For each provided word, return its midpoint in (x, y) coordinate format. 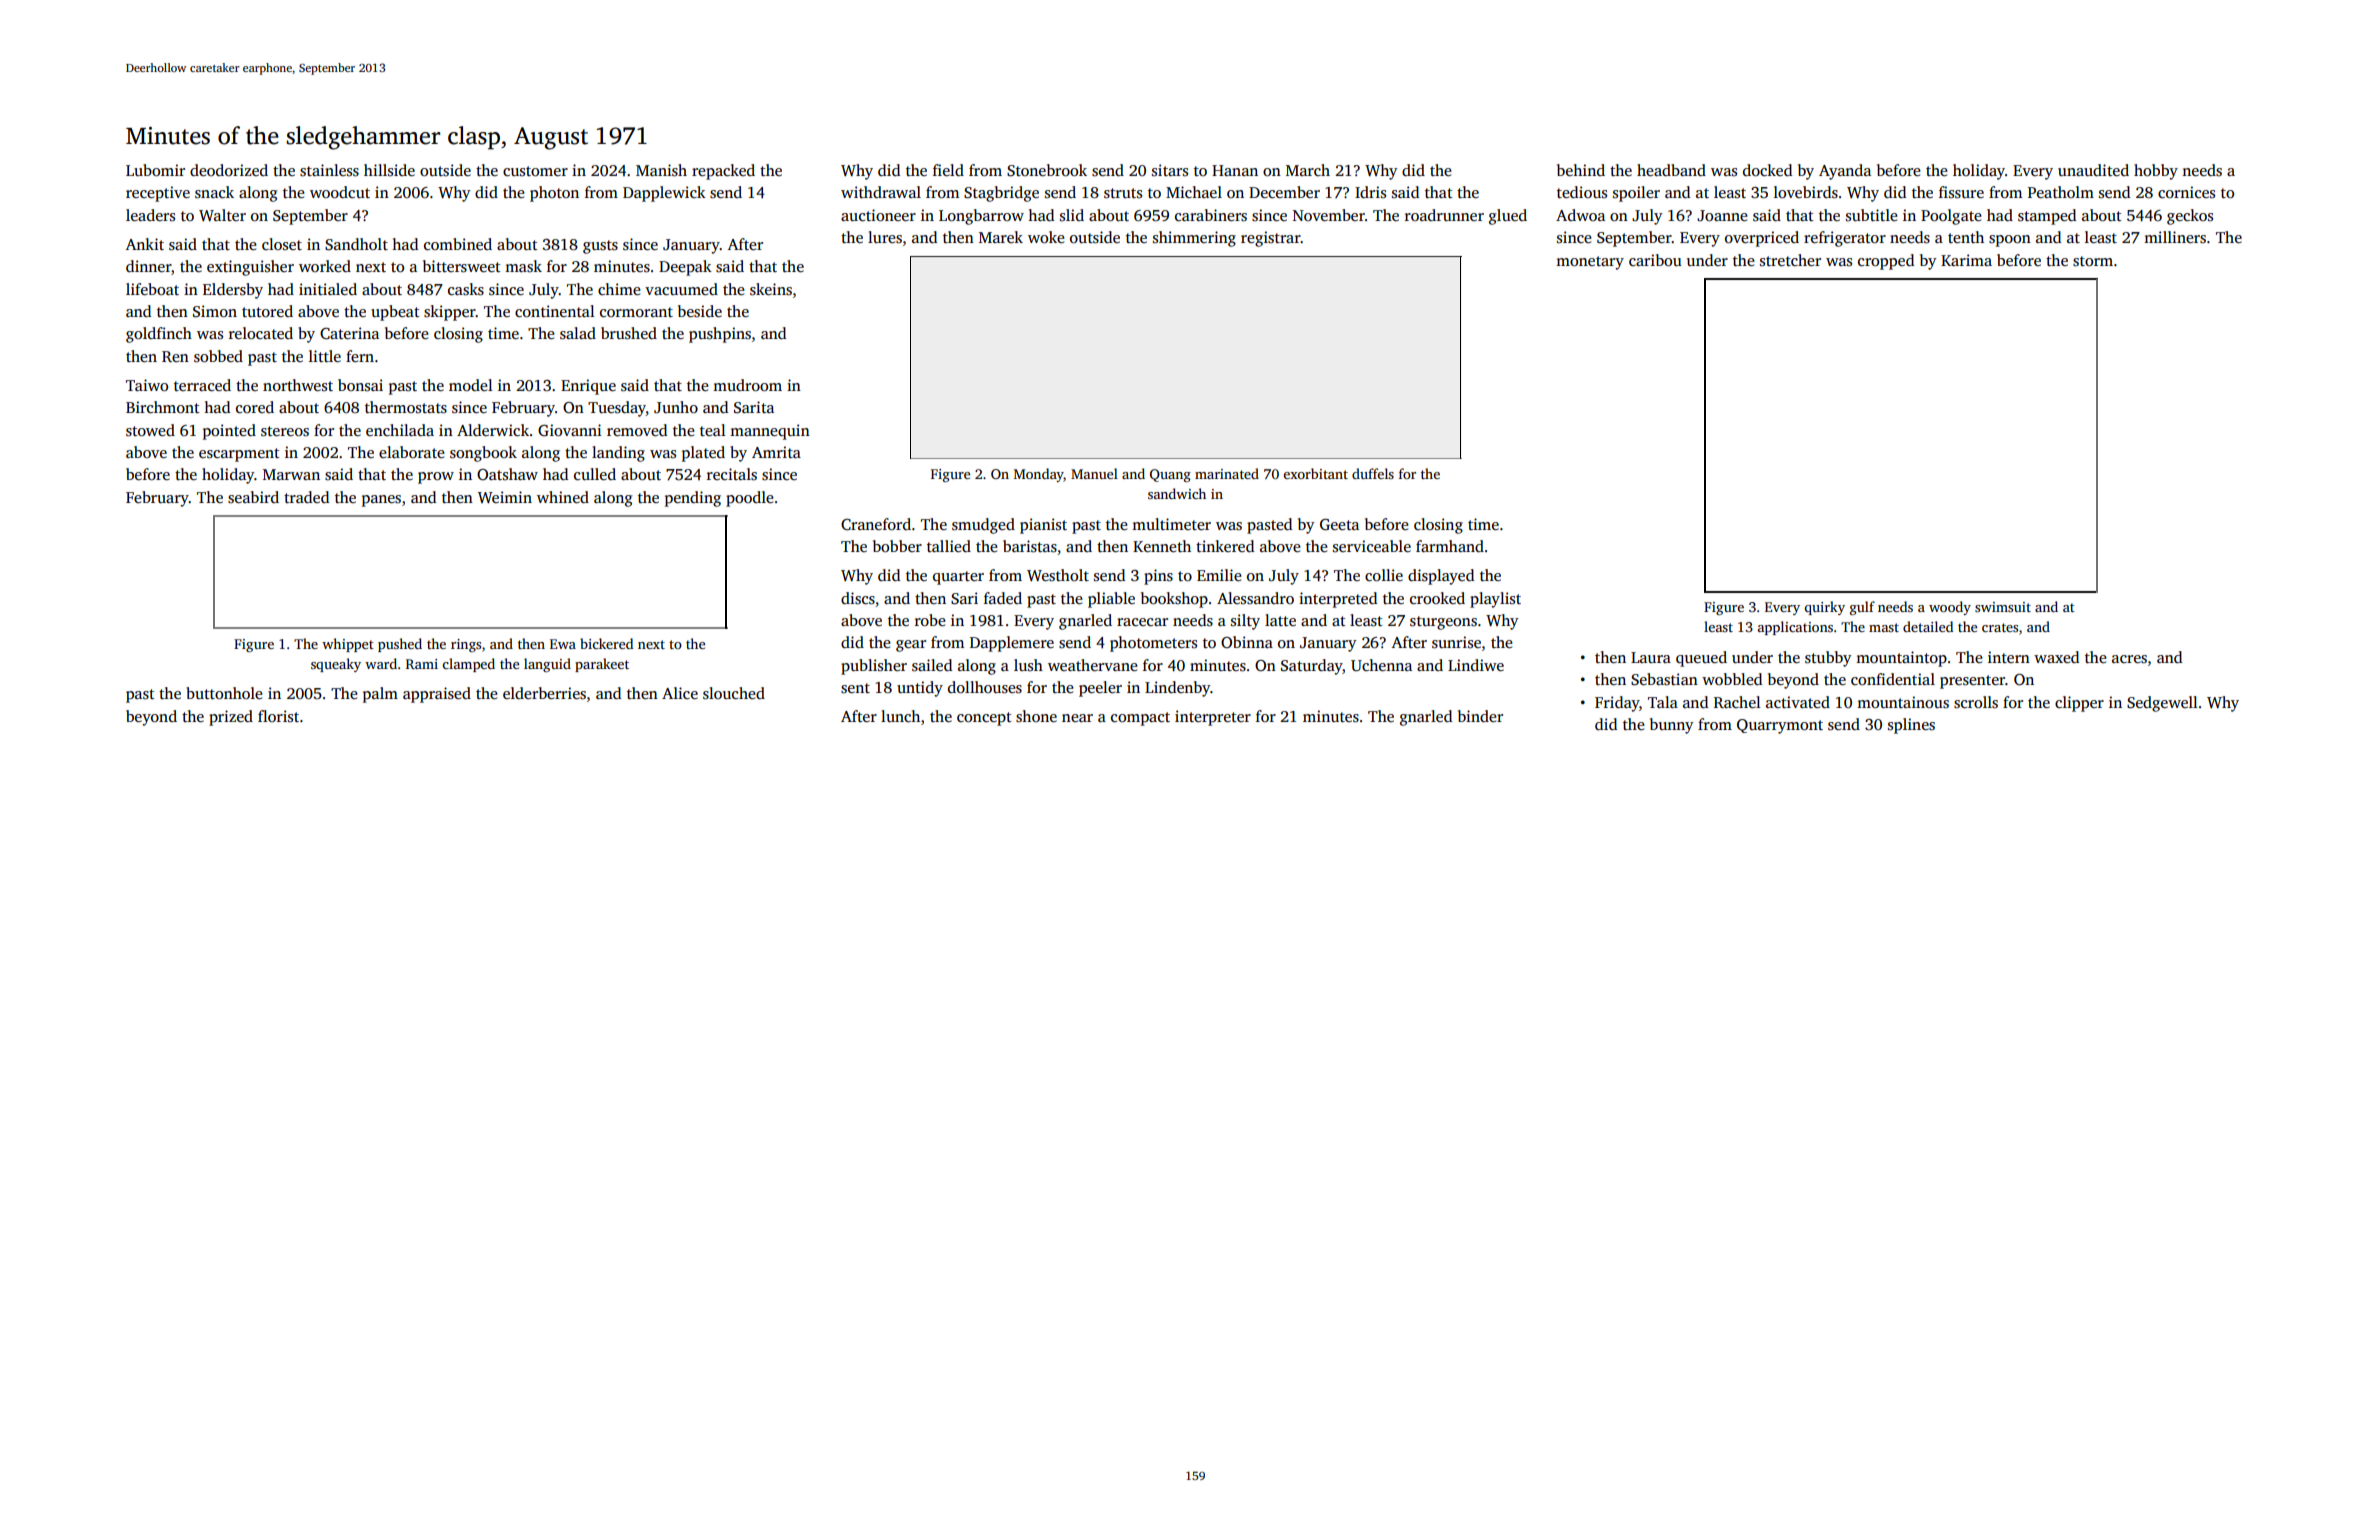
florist (278, 716)
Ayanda (1845, 172)
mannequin (770, 432)
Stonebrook (1047, 170)
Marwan (291, 474)
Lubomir (155, 170)
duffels (1373, 473)
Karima (1966, 260)
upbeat (395, 313)
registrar (1271, 239)
